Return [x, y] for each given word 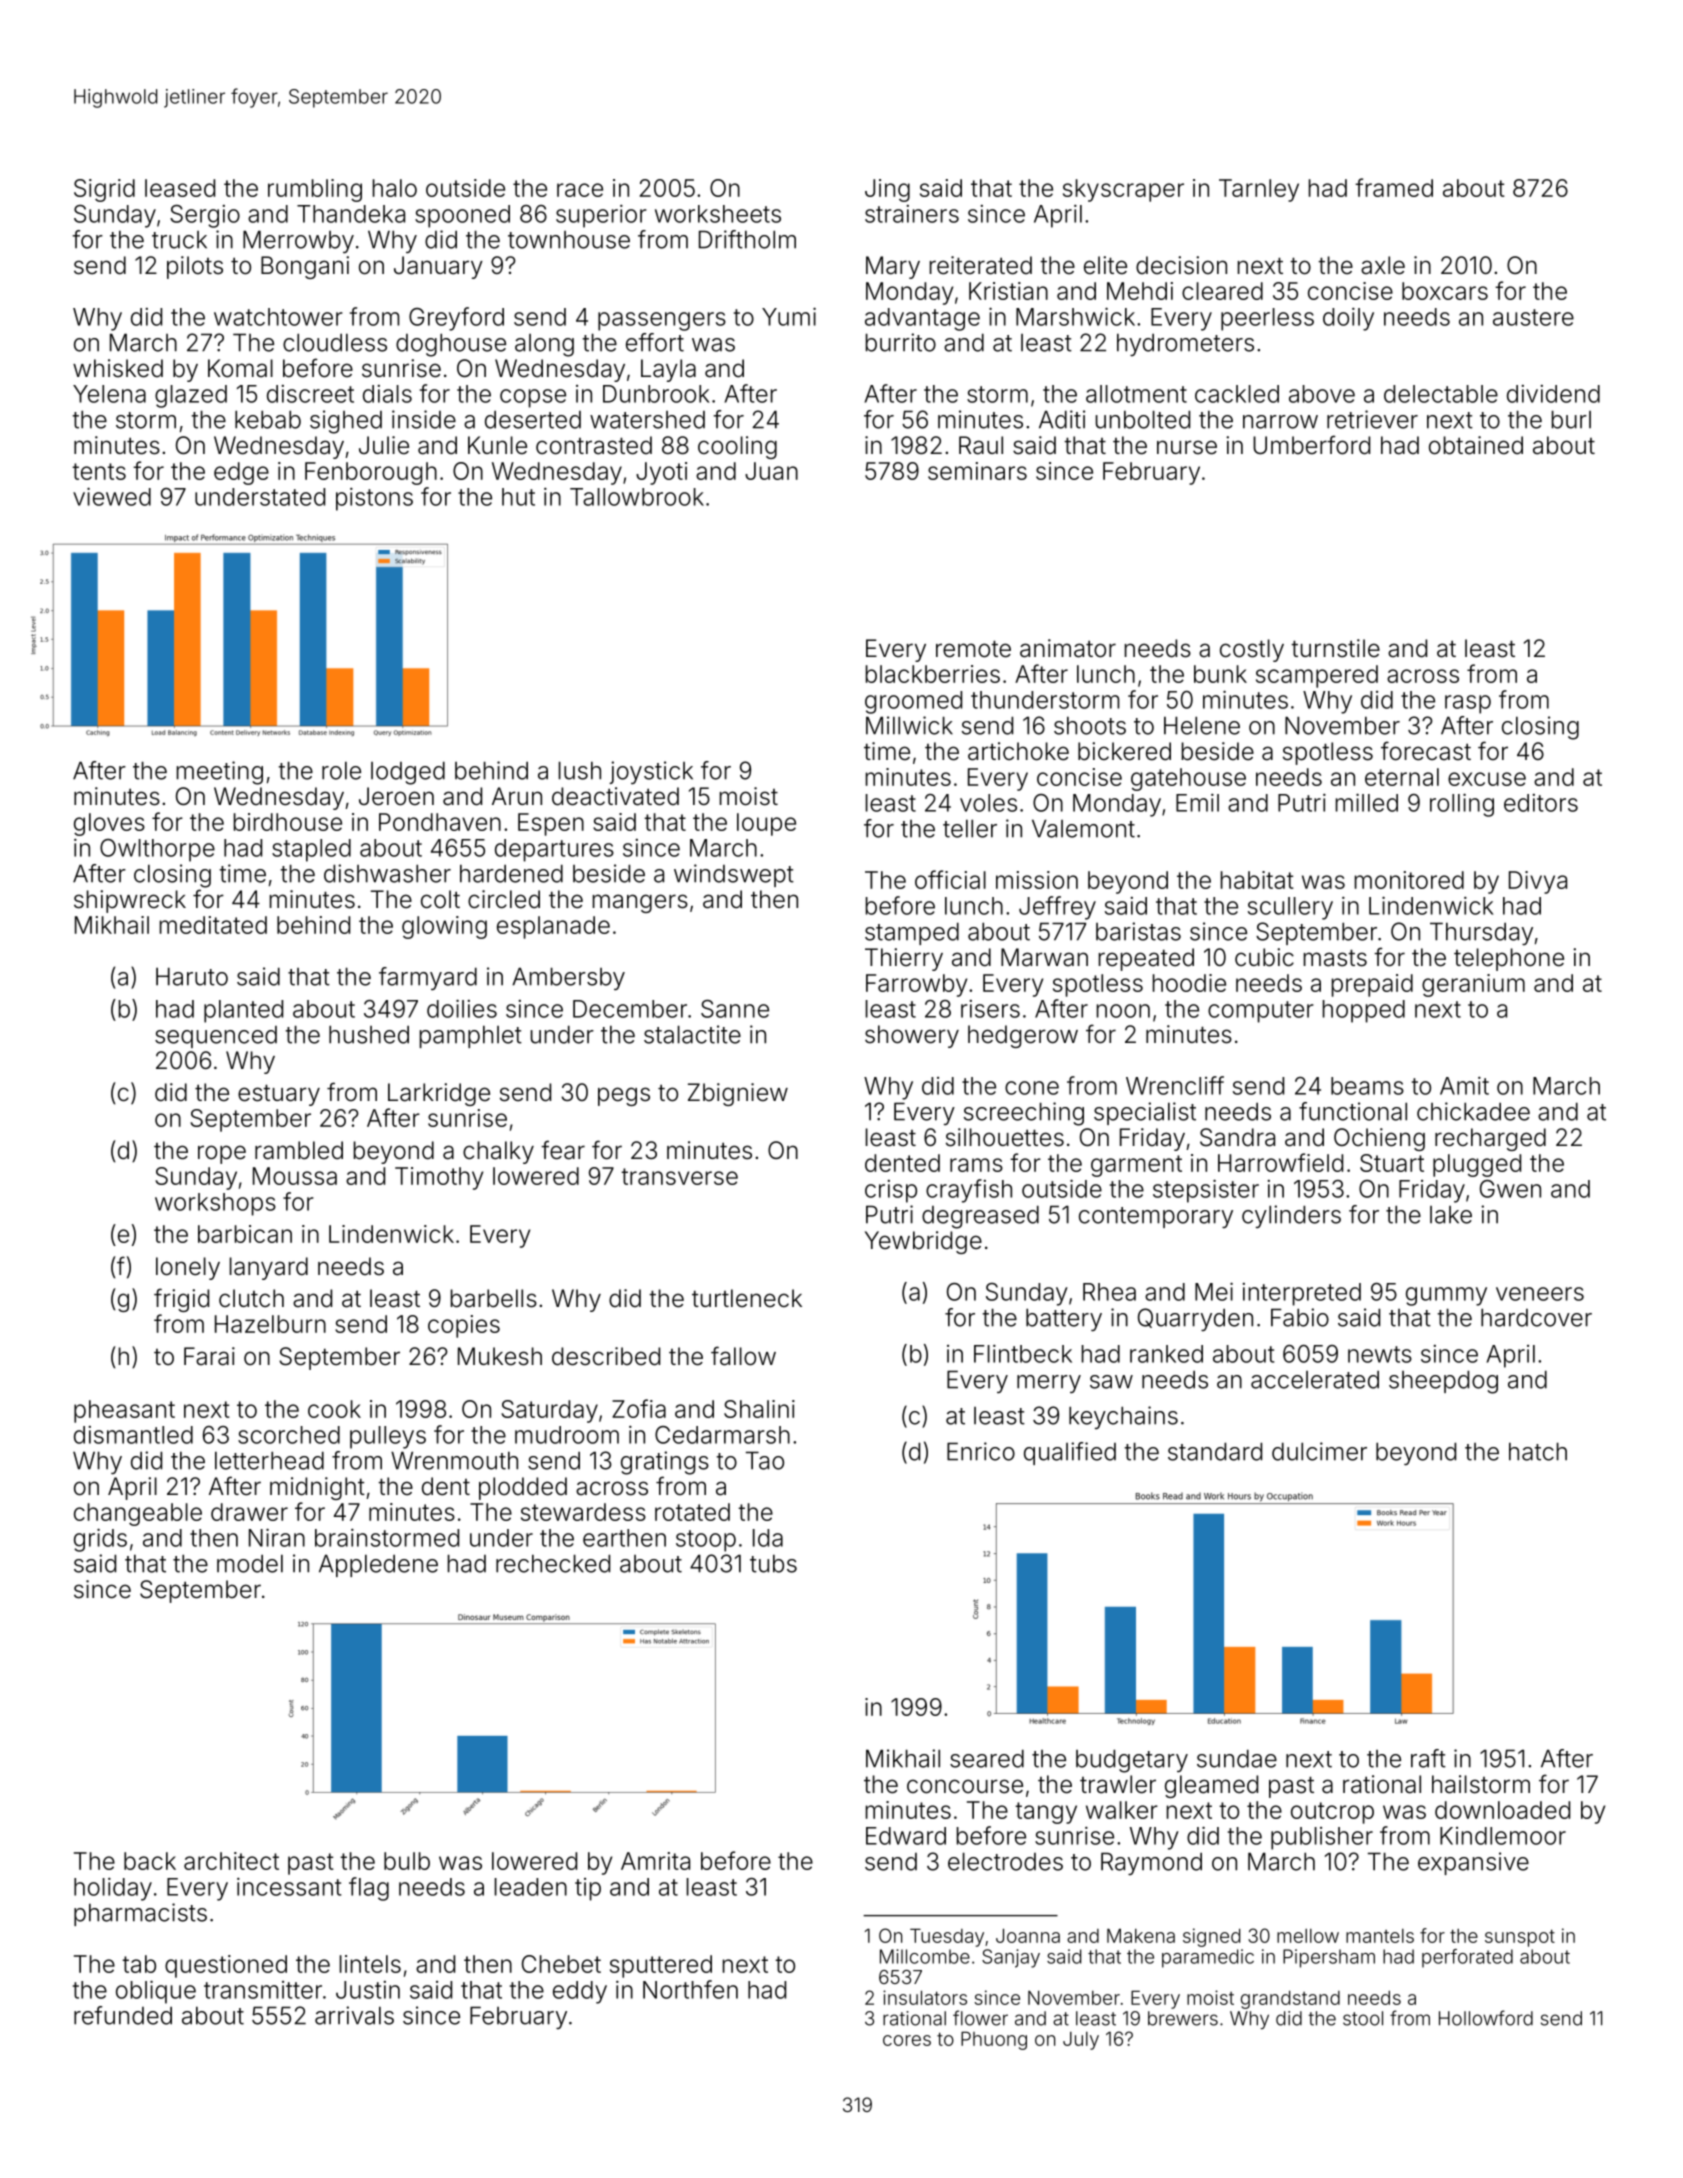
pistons [374, 499]
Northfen [690, 1989]
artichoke [1018, 751]
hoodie [1189, 983]
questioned [226, 1966]
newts [1380, 1354]
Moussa [295, 1176]
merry [1049, 1384]
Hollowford [1486, 2018]
